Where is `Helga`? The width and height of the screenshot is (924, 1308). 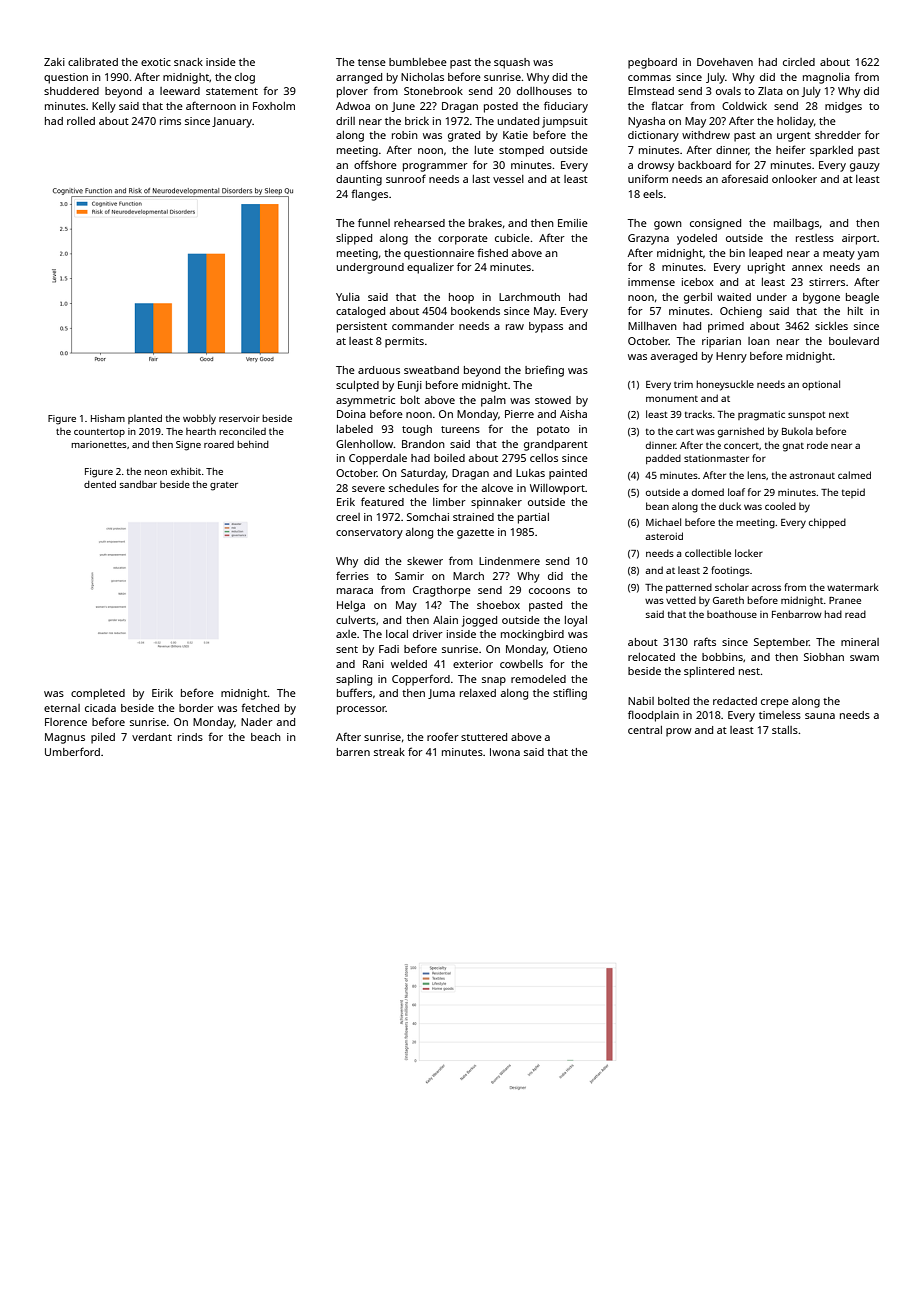 Helga is located at coordinates (351, 606).
